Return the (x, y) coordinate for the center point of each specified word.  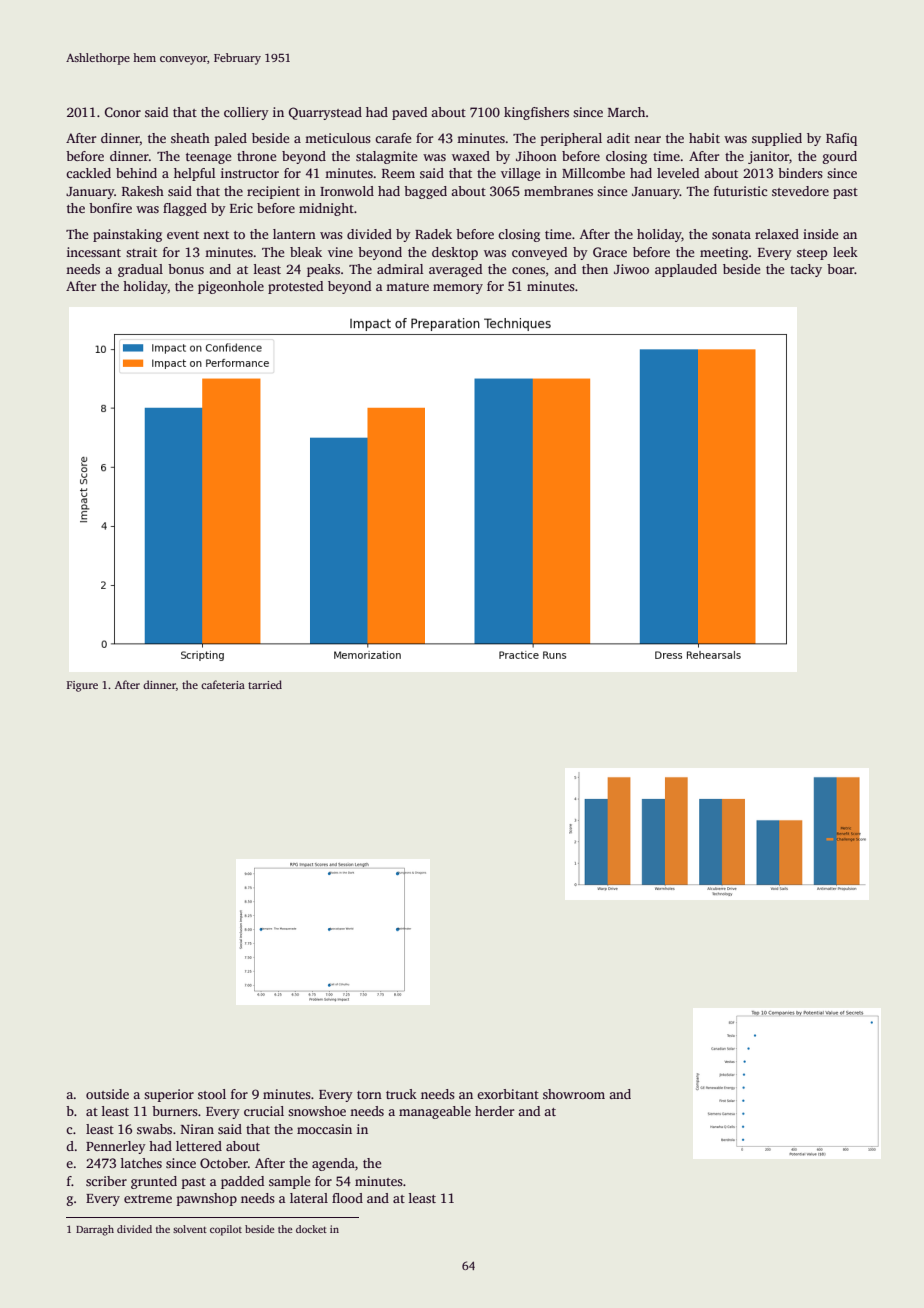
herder (494, 1111)
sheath (190, 138)
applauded (686, 270)
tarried (265, 684)
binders (800, 173)
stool (212, 1094)
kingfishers (536, 113)
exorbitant (508, 1094)
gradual (140, 270)
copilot (226, 1230)
